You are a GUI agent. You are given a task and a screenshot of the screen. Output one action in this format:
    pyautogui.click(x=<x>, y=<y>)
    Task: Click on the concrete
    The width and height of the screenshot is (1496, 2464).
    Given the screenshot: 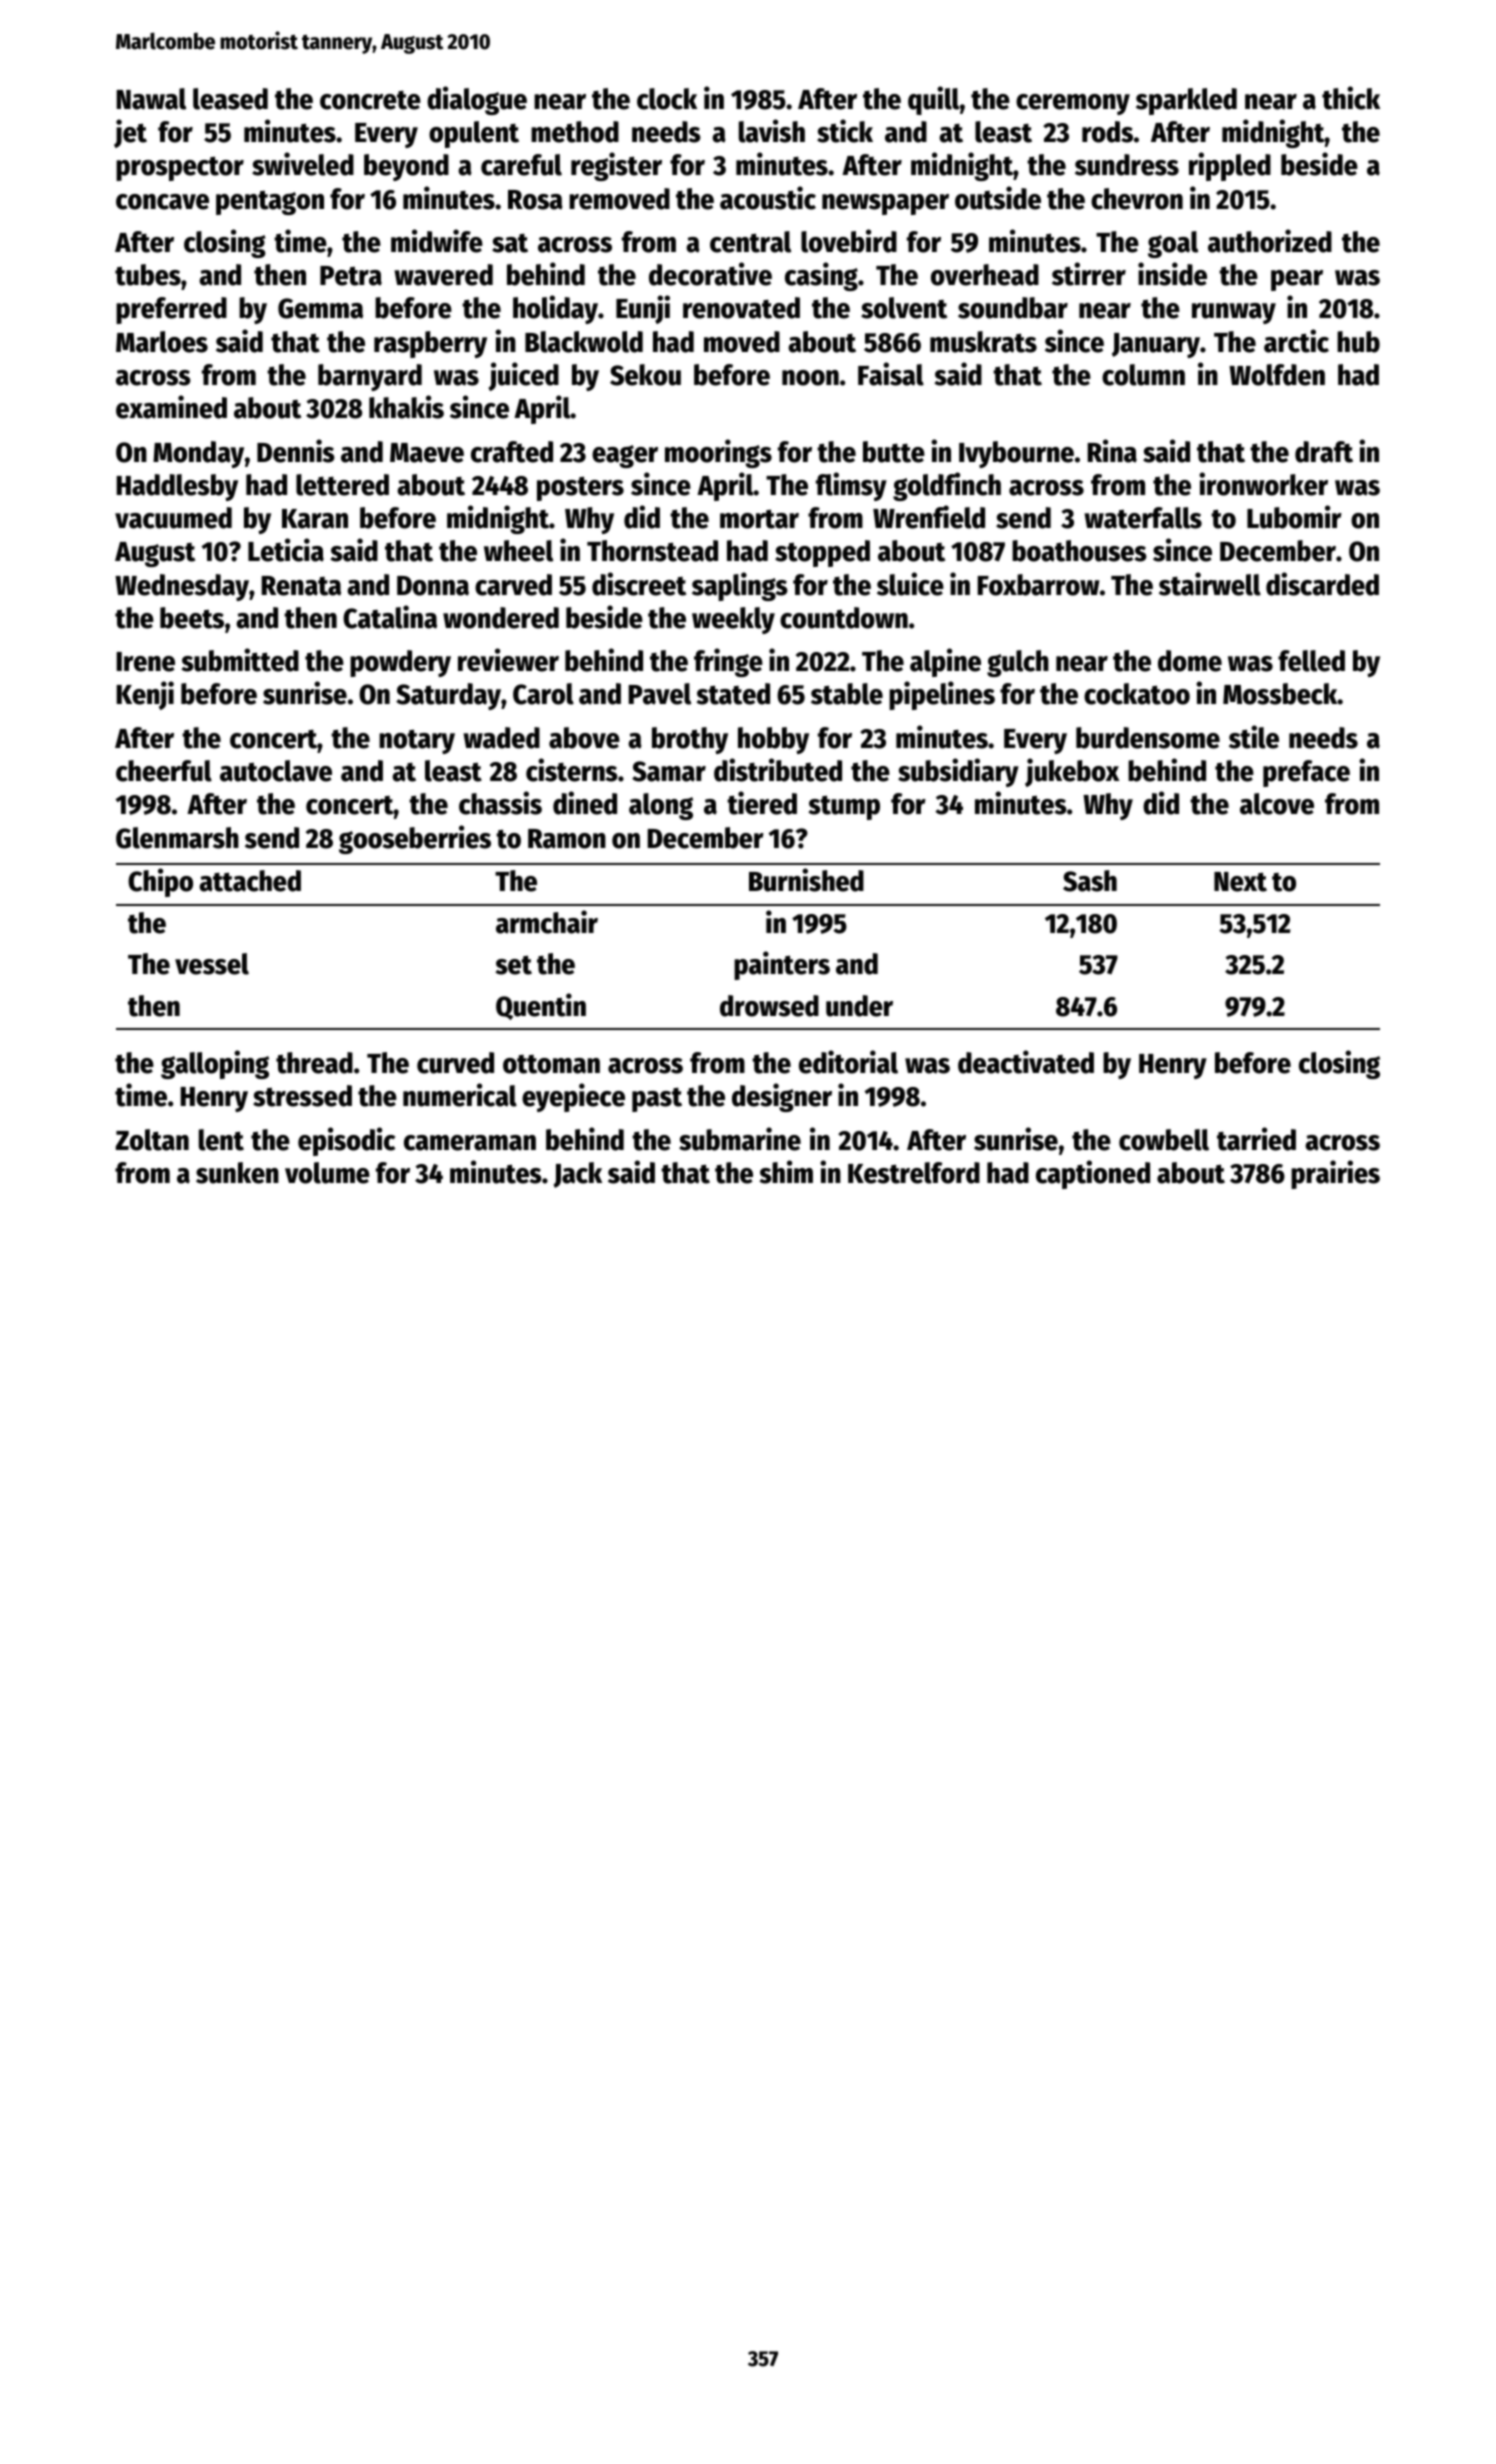 What is the action you would take?
    pyautogui.click(x=370, y=100)
